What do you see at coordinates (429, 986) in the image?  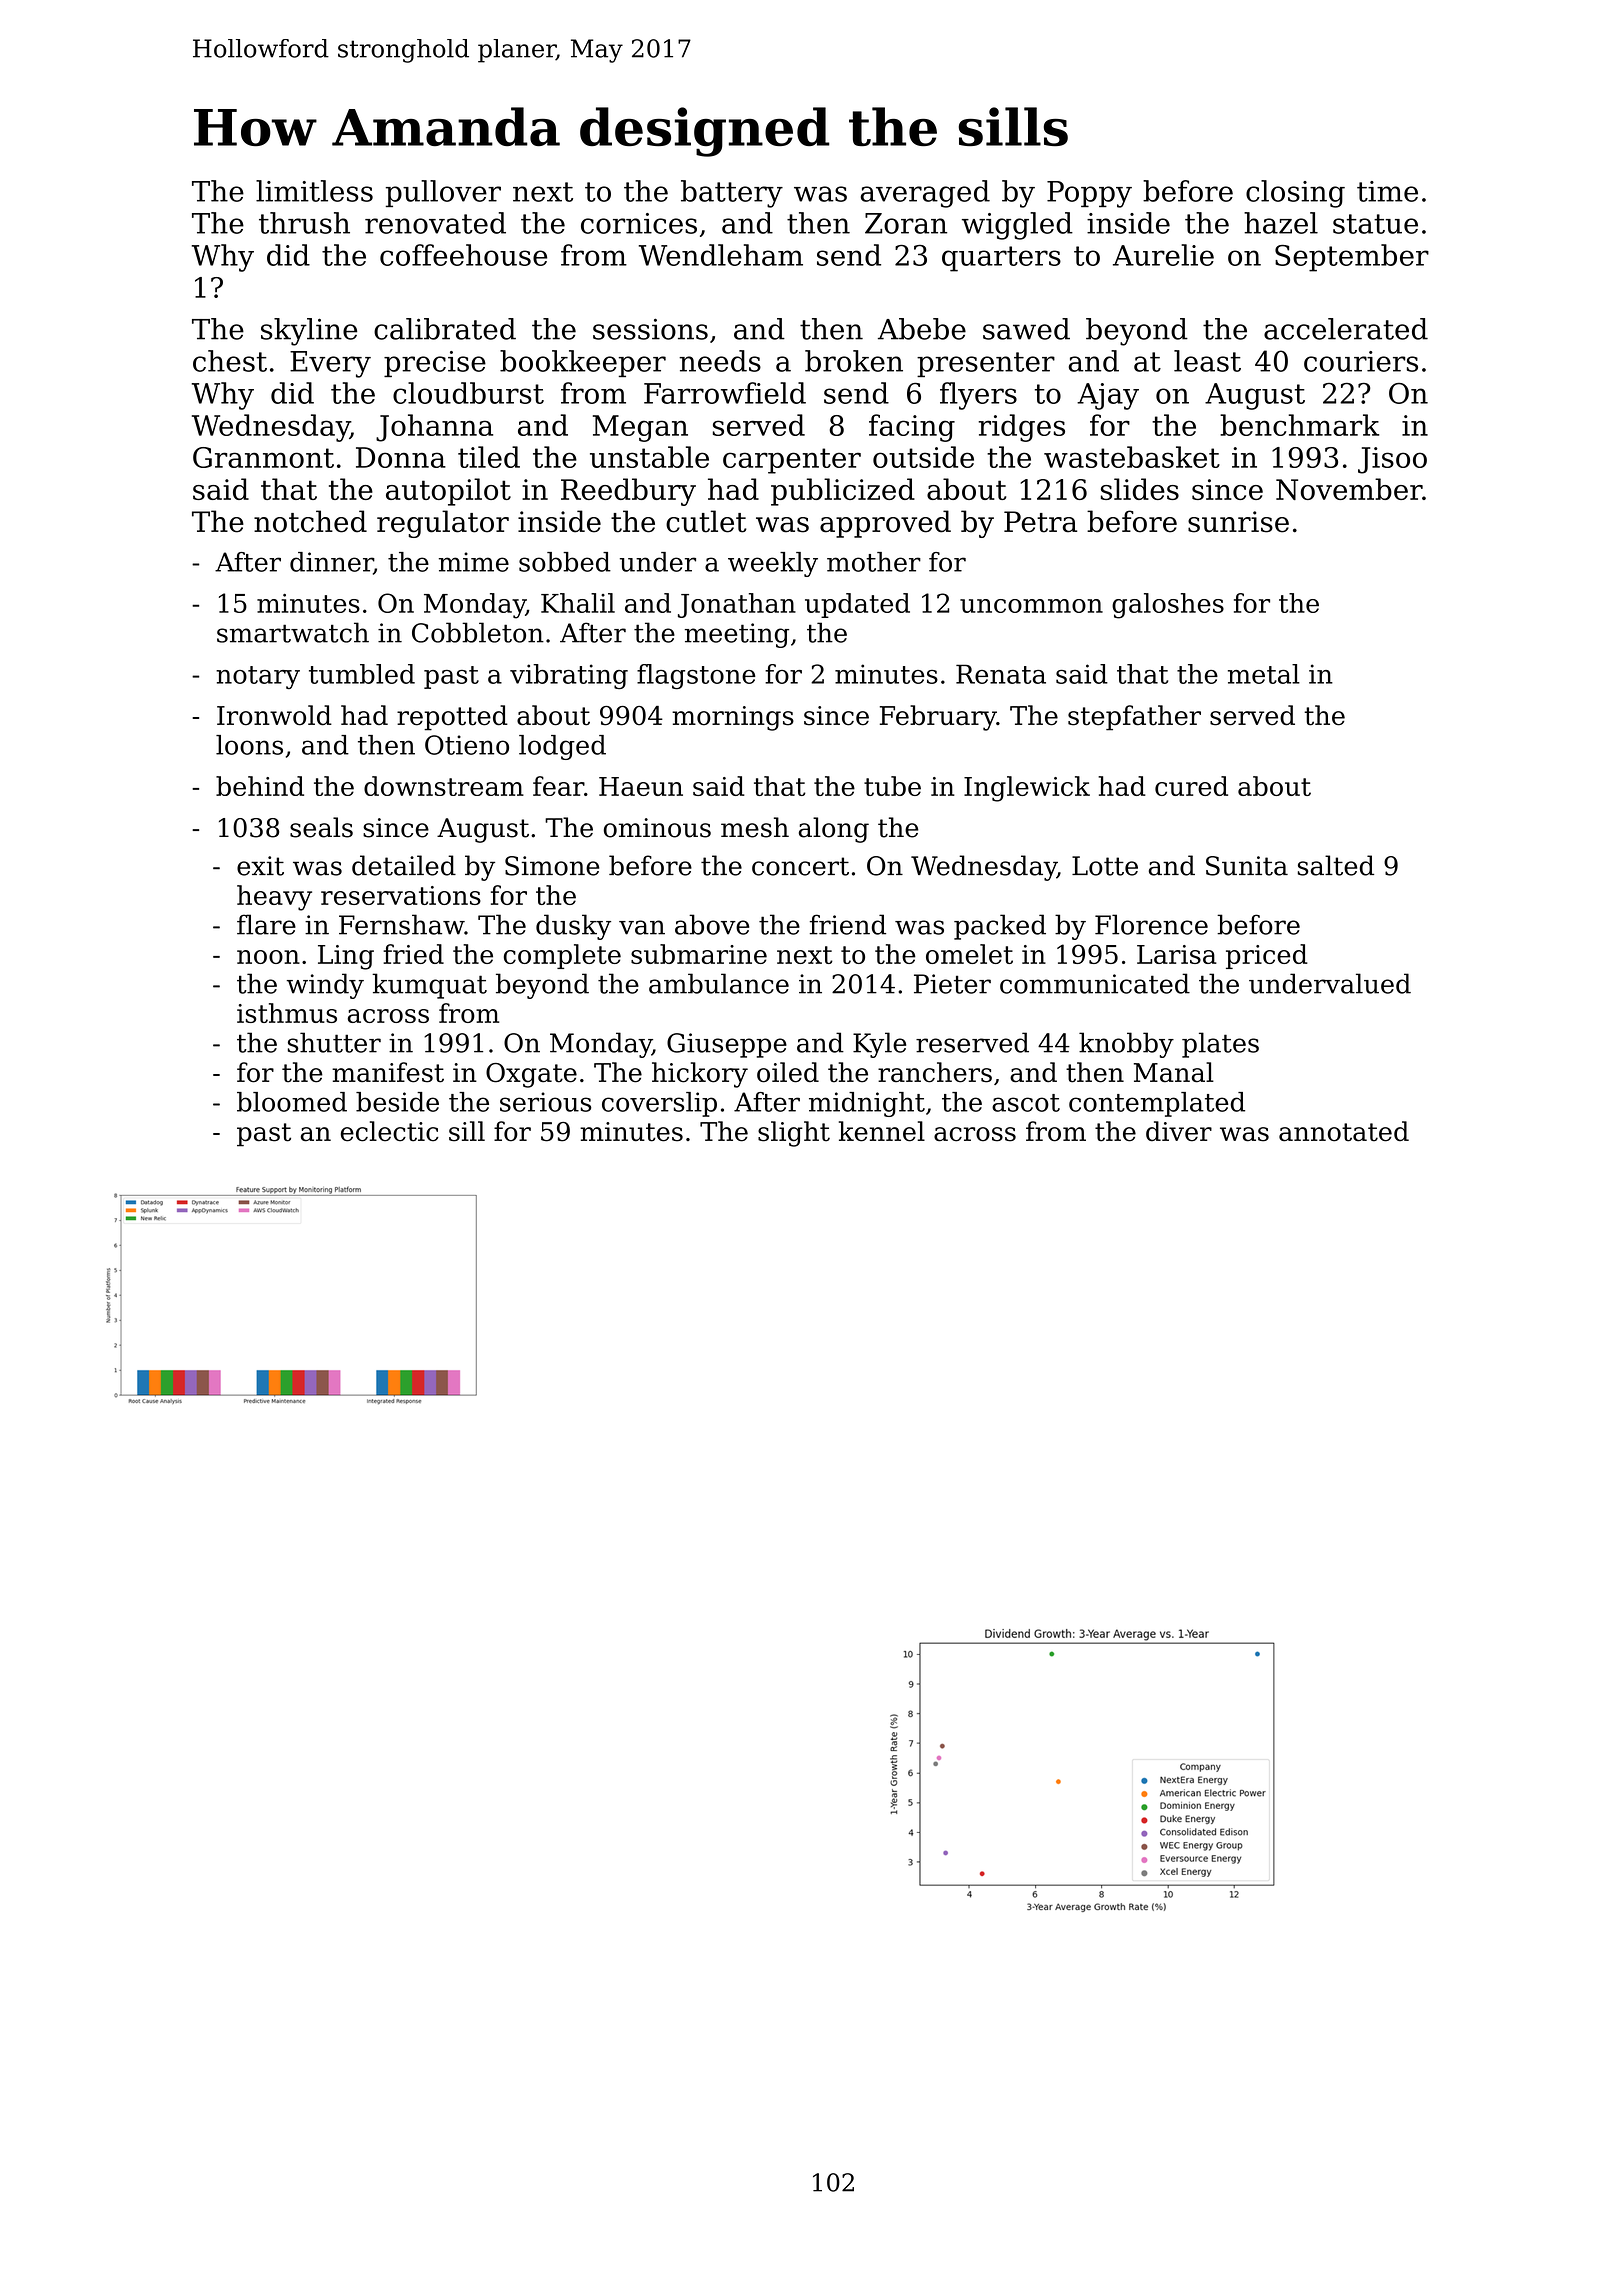 I see `kumquat` at bounding box center [429, 986].
